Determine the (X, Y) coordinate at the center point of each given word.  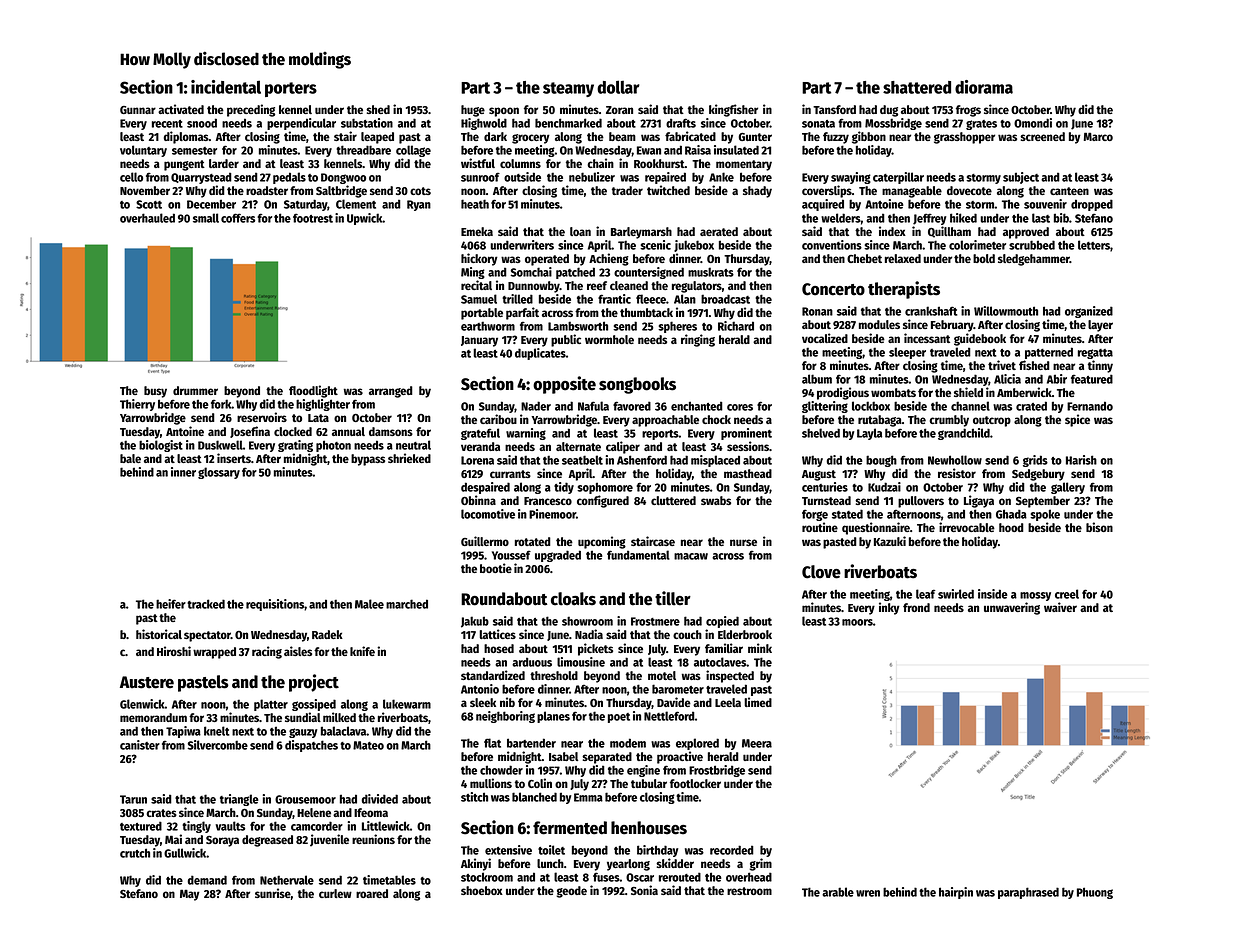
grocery (531, 139)
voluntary (143, 151)
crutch (135, 853)
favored (632, 406)
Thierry (137, 405)
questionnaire (876, 528)
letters (1094, 245)
